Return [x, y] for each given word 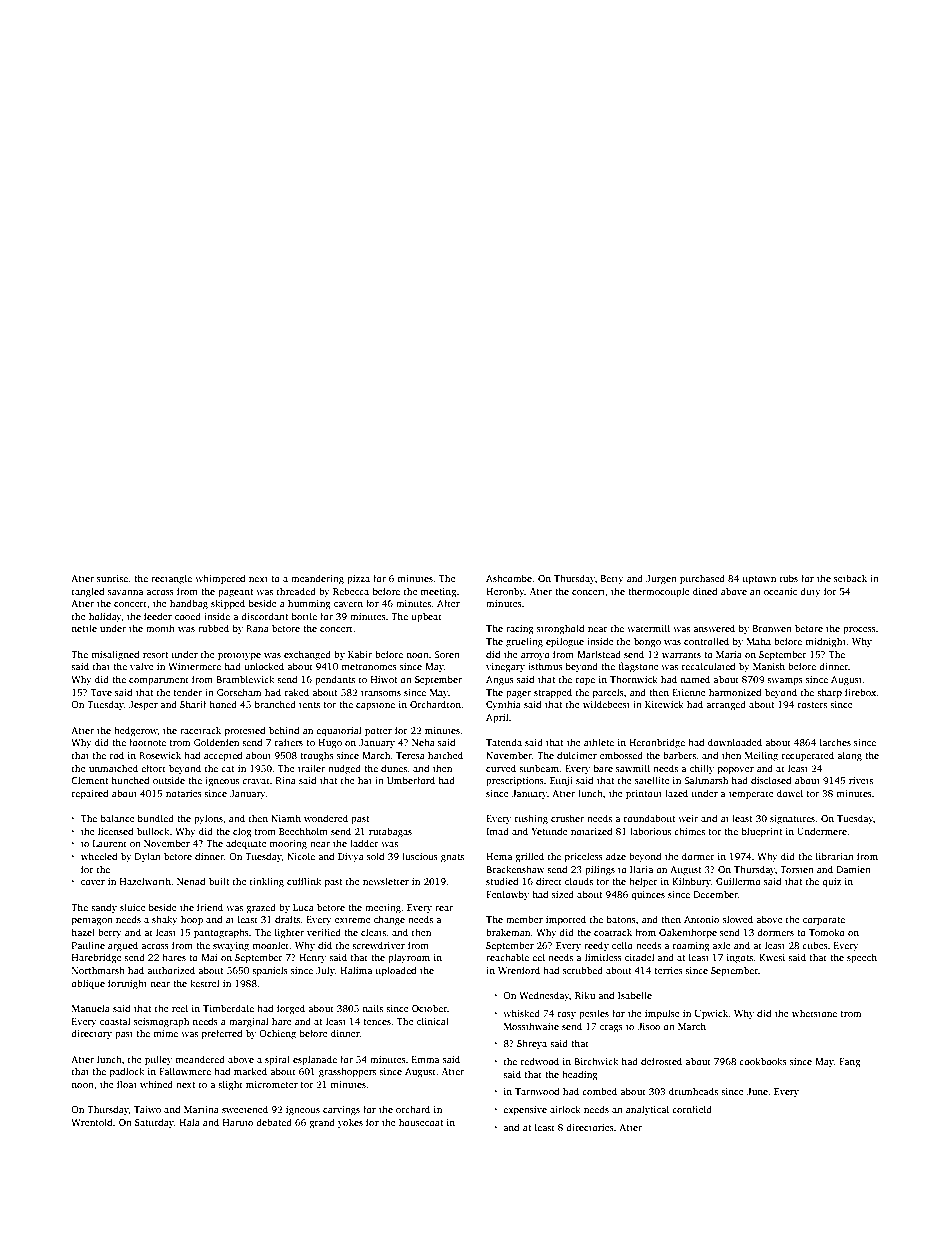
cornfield [692, 1109]
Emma [425, 1059]
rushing [531, 819]
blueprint [762, 832]
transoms [381, 693]
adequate [246, 844]
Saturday [154, 1123]
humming [309, 604]
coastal [115, 1021]
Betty [612, 579]
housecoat [421, 1122]
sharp [829, 693]
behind [284, 730]
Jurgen [661, 580]
